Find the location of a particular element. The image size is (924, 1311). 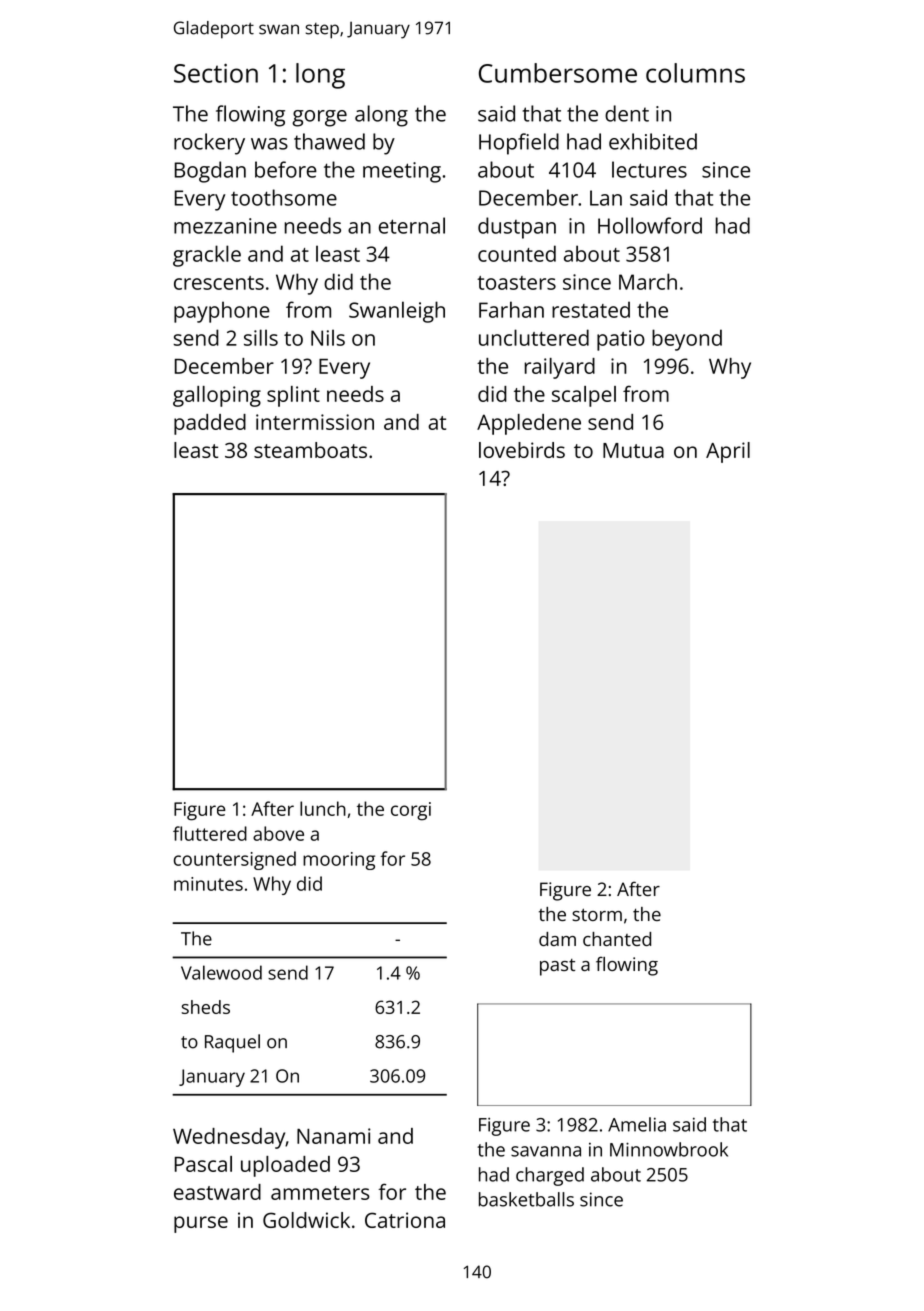

corgi is located at coordinates (411, 811).
